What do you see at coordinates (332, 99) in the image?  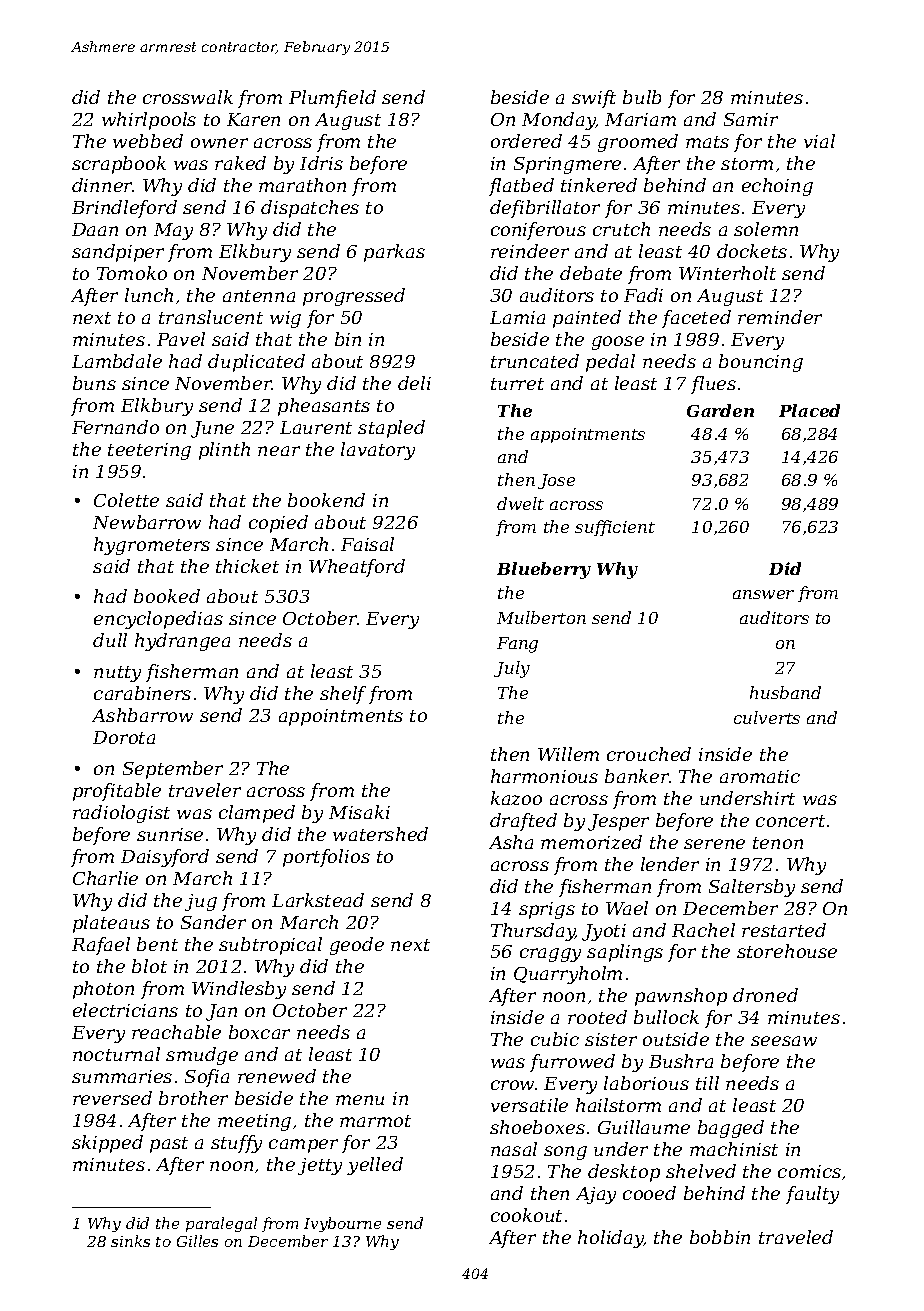 I see `Plumfield` at bounding box center [332, 99].
